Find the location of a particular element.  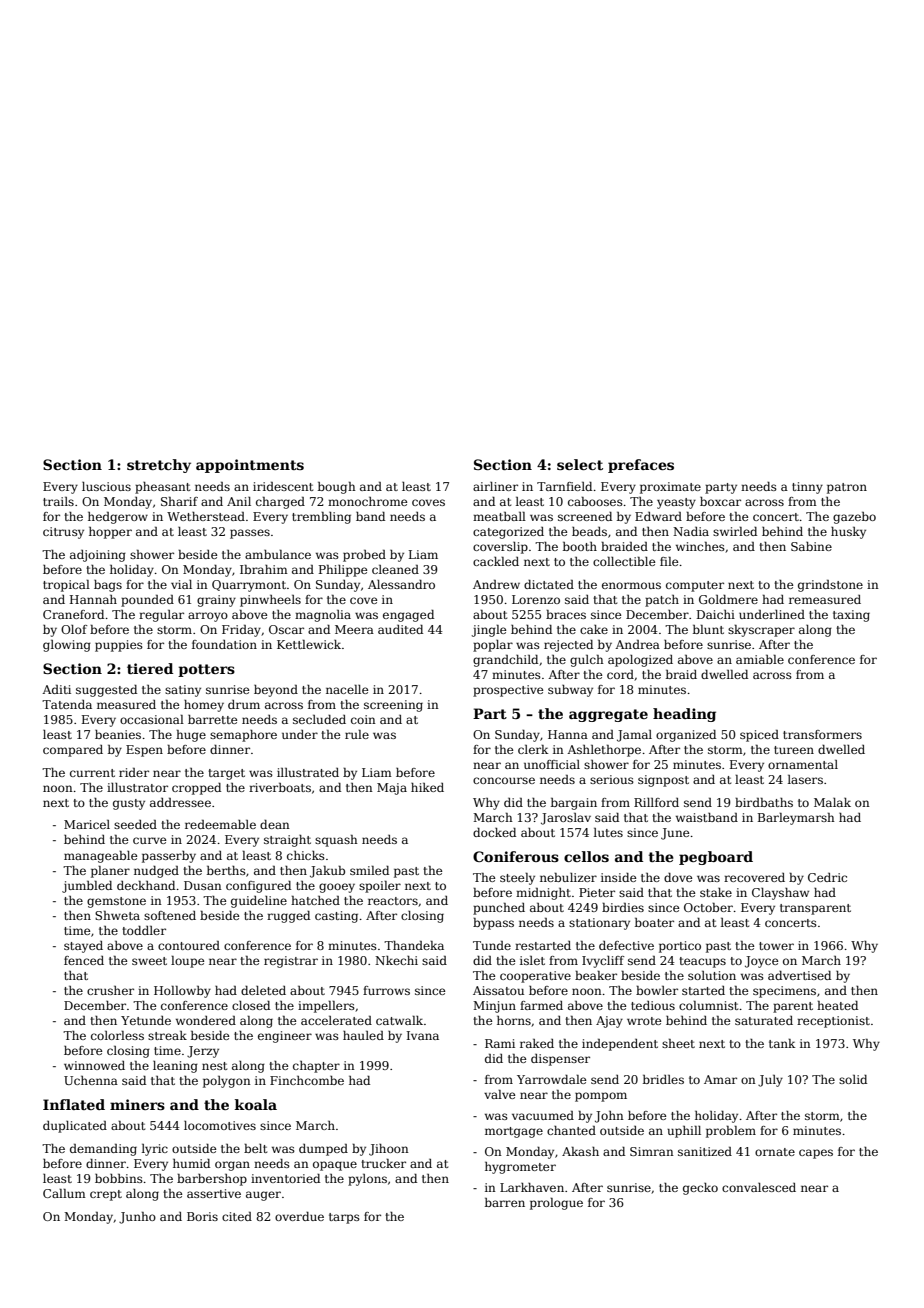

addressee is located at coordinates (180, 802).
